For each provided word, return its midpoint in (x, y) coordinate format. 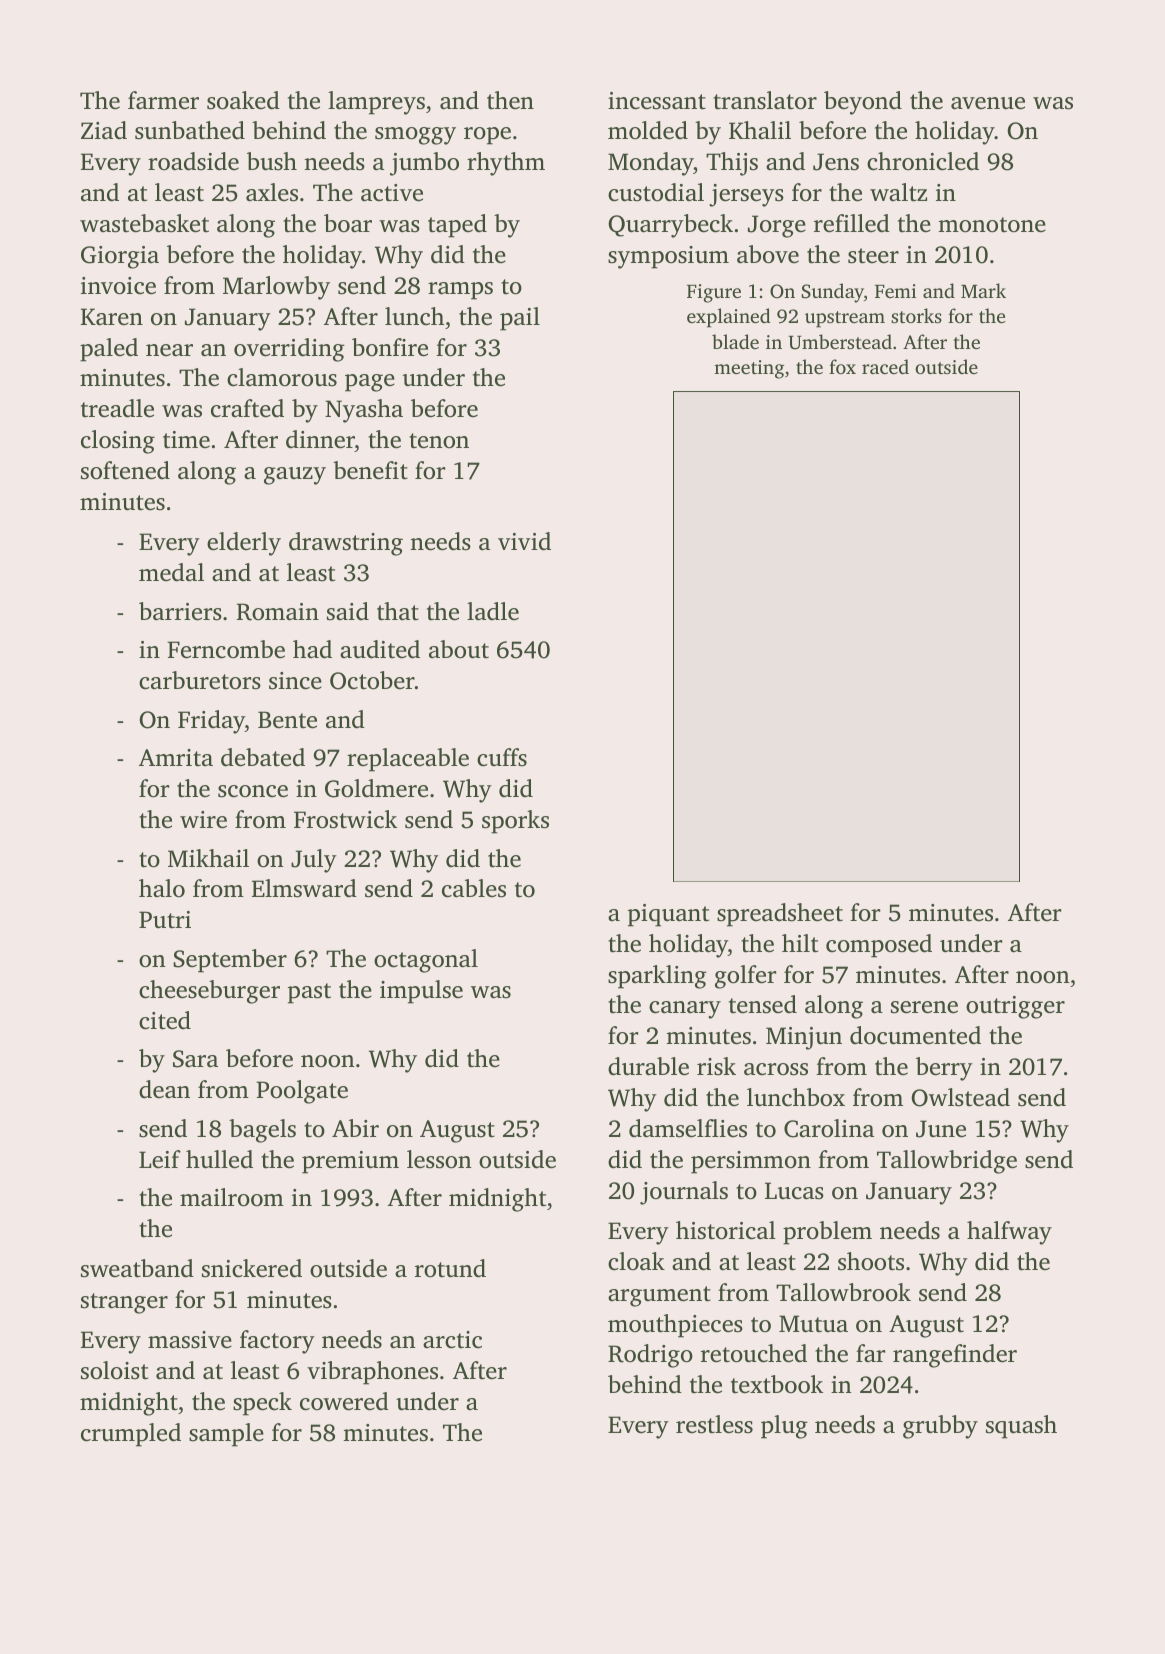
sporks (515, 822)
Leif (160, 1159)
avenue (988, 103)
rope (487, 136)
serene (924, 1007)
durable (648, 1066)
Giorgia (120, 257)
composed (879, 946)
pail (520, 319)
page (370, 383)
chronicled (923, 161)
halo (162, 888)
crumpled (131, 1435)
